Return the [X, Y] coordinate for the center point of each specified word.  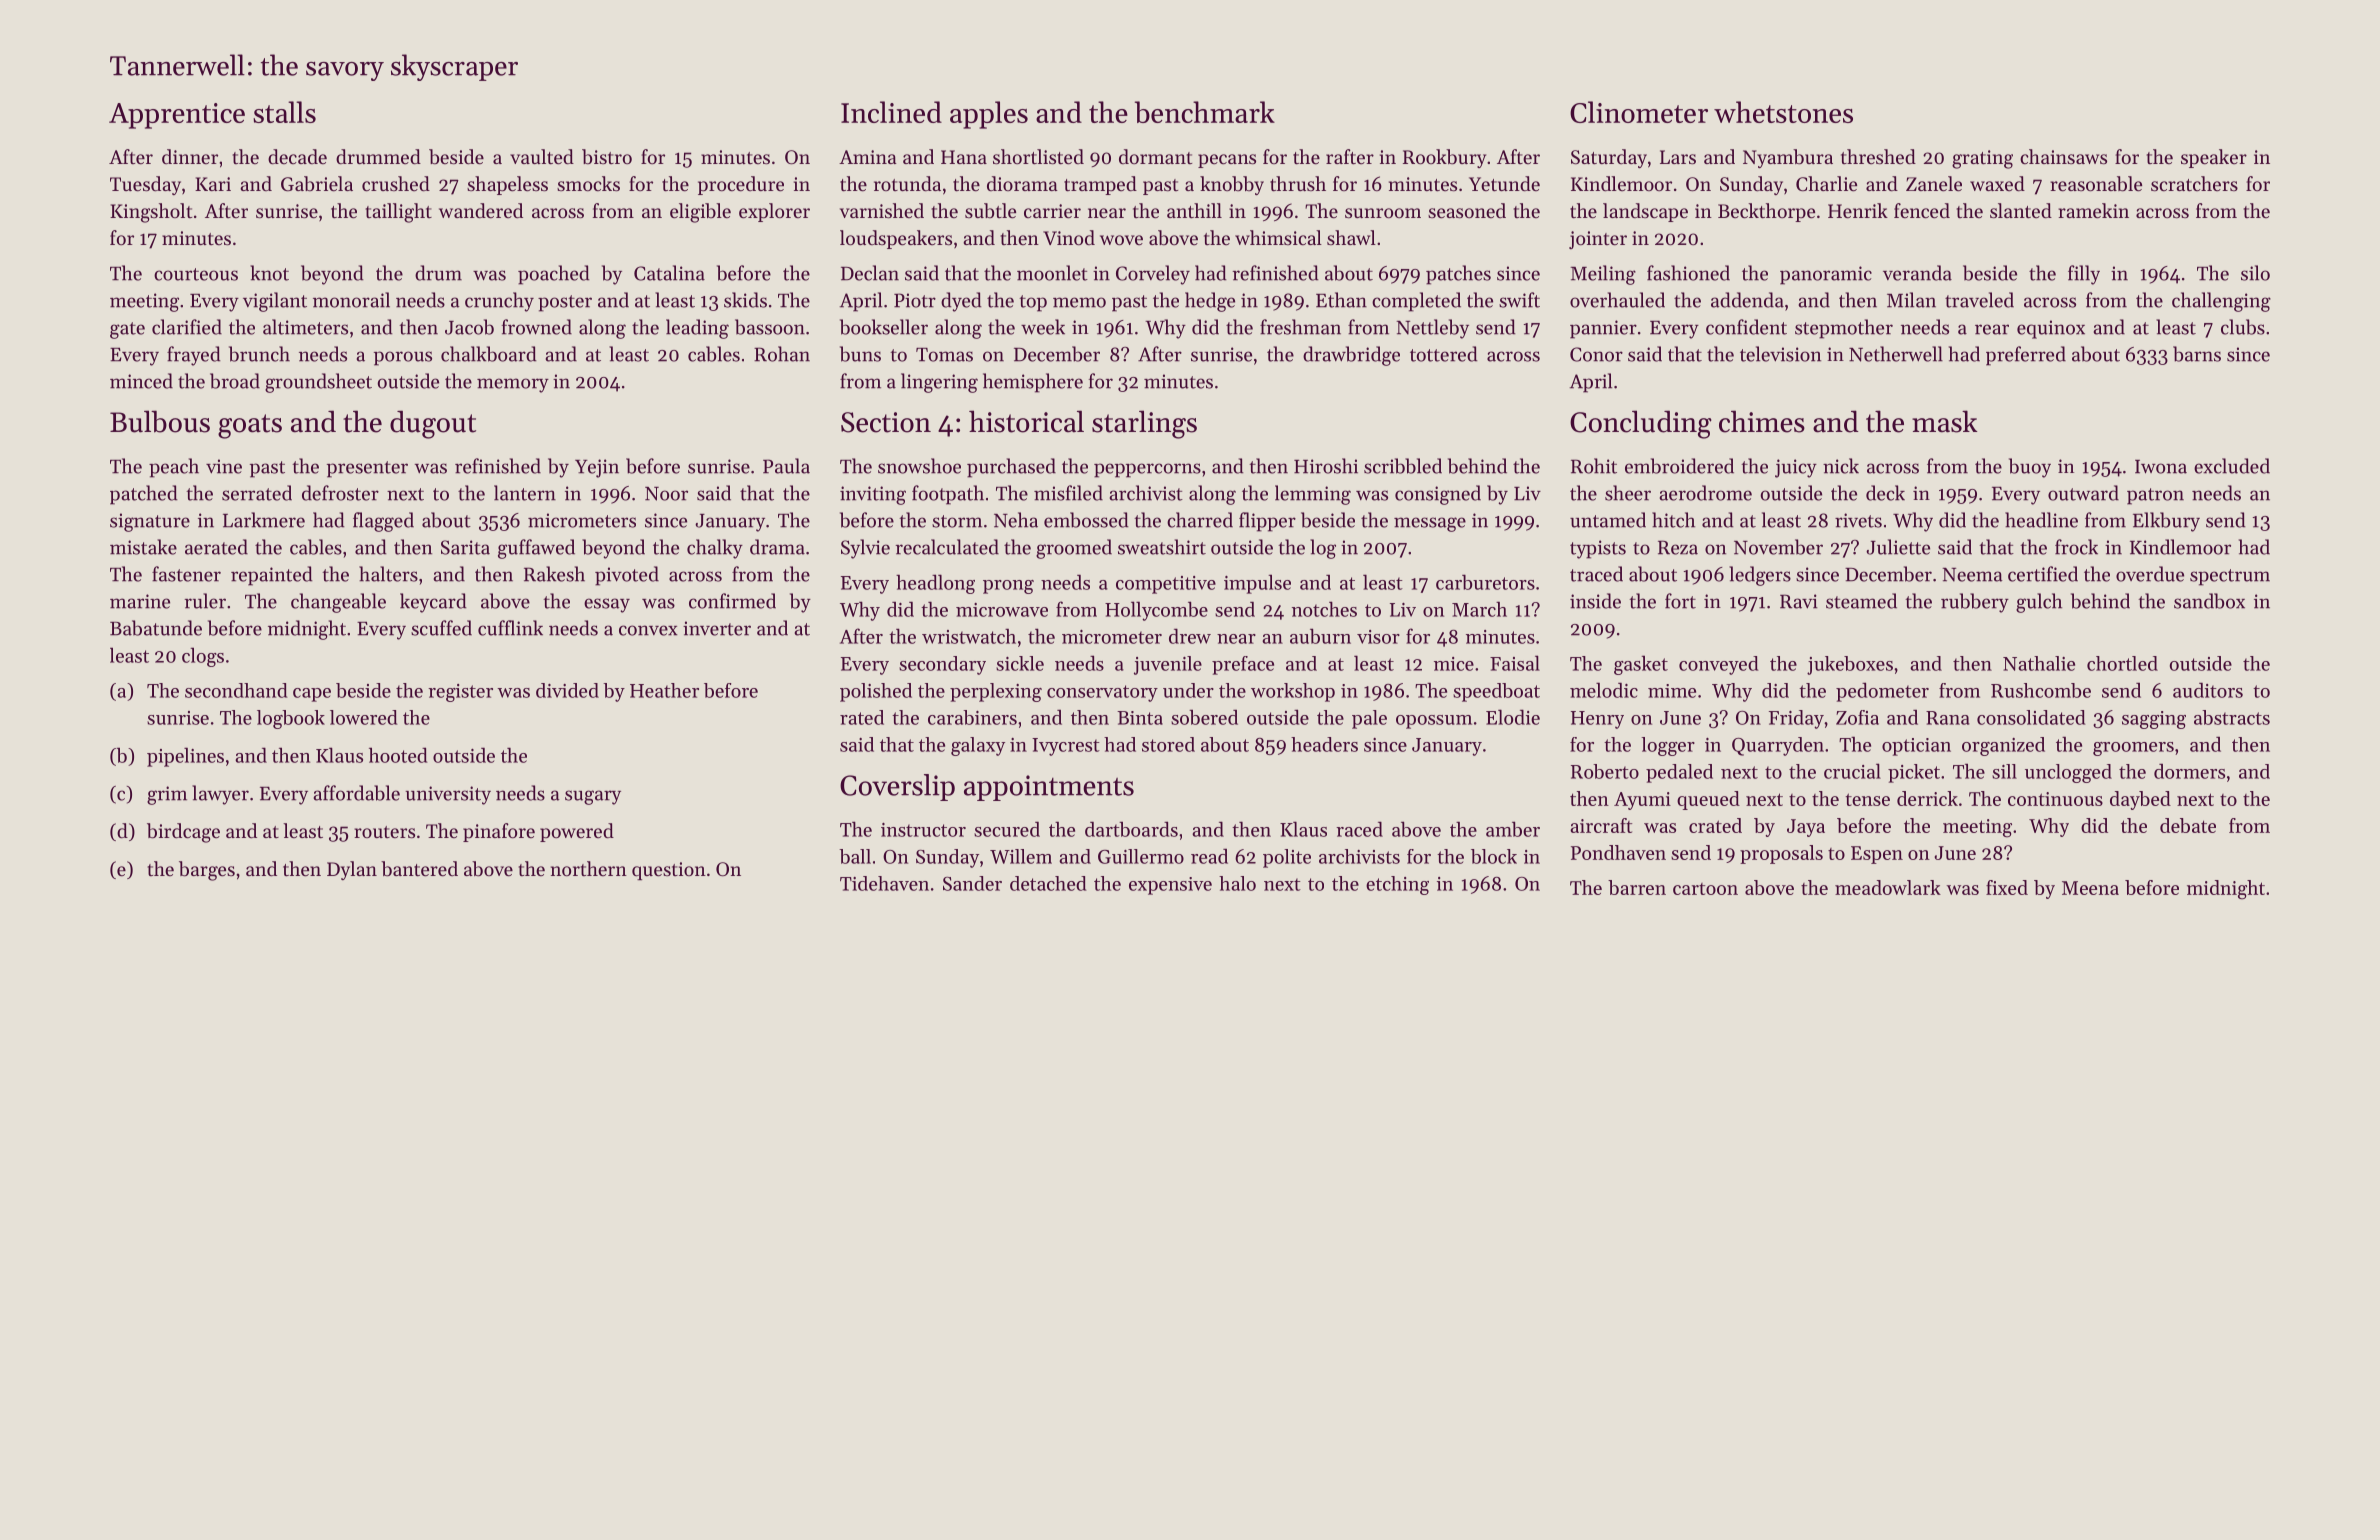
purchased [1011, 468]
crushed [396, 184]
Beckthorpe [1766, 212]
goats [250, 426]
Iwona [2161, 467]
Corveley [1153, 275]
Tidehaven [884, 883]
